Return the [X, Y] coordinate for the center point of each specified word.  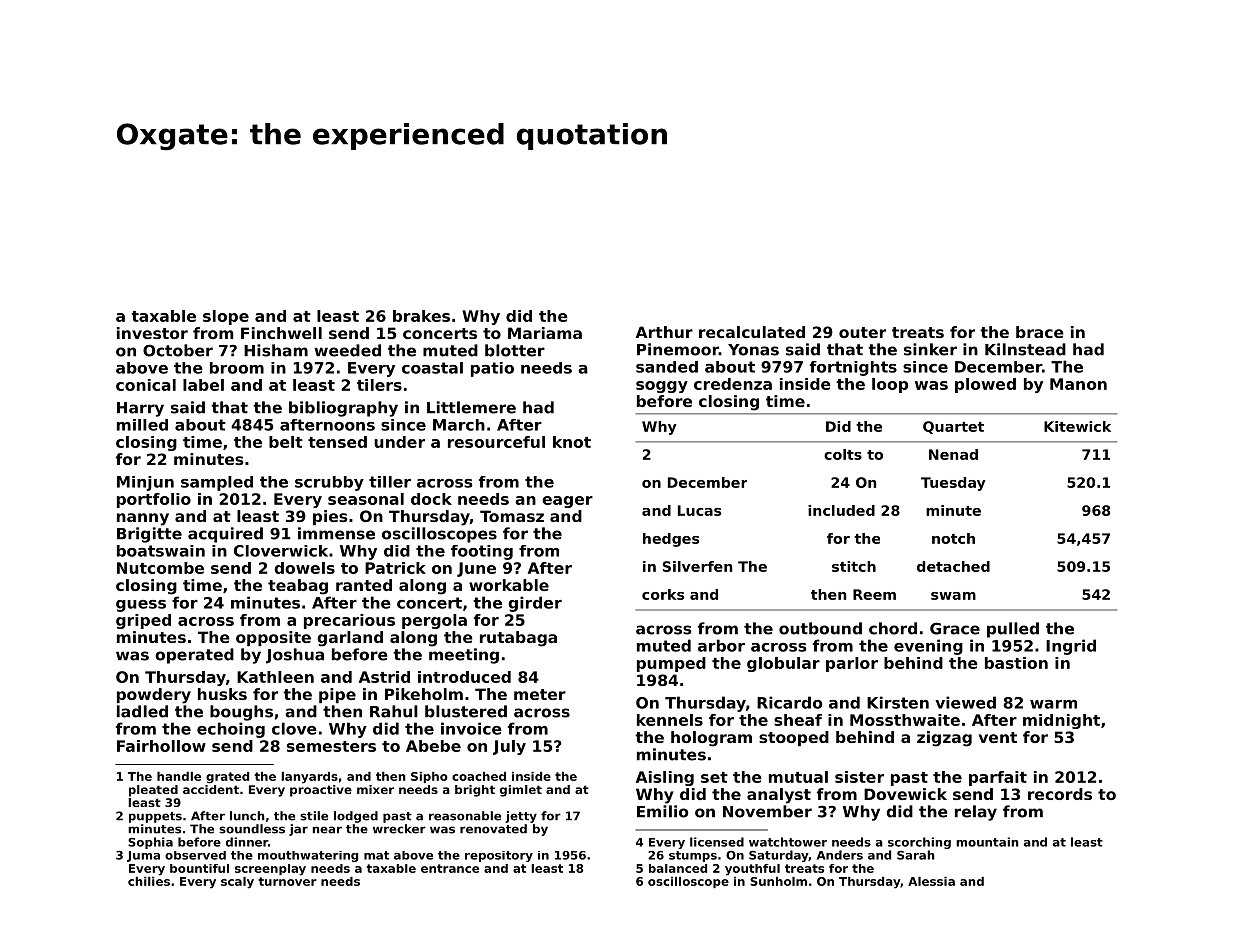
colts [843, 454]
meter [540, 694]
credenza [733, 384]
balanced [678, 868]
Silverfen [697, 566]
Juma [143, 856]
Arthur [664, 332]
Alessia [931, 881]
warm [1053, 704]
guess [141, 606]
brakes [421, 316]
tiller [390, 482]
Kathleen [275, 677]
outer [862, 332]
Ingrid [1071, 647]
